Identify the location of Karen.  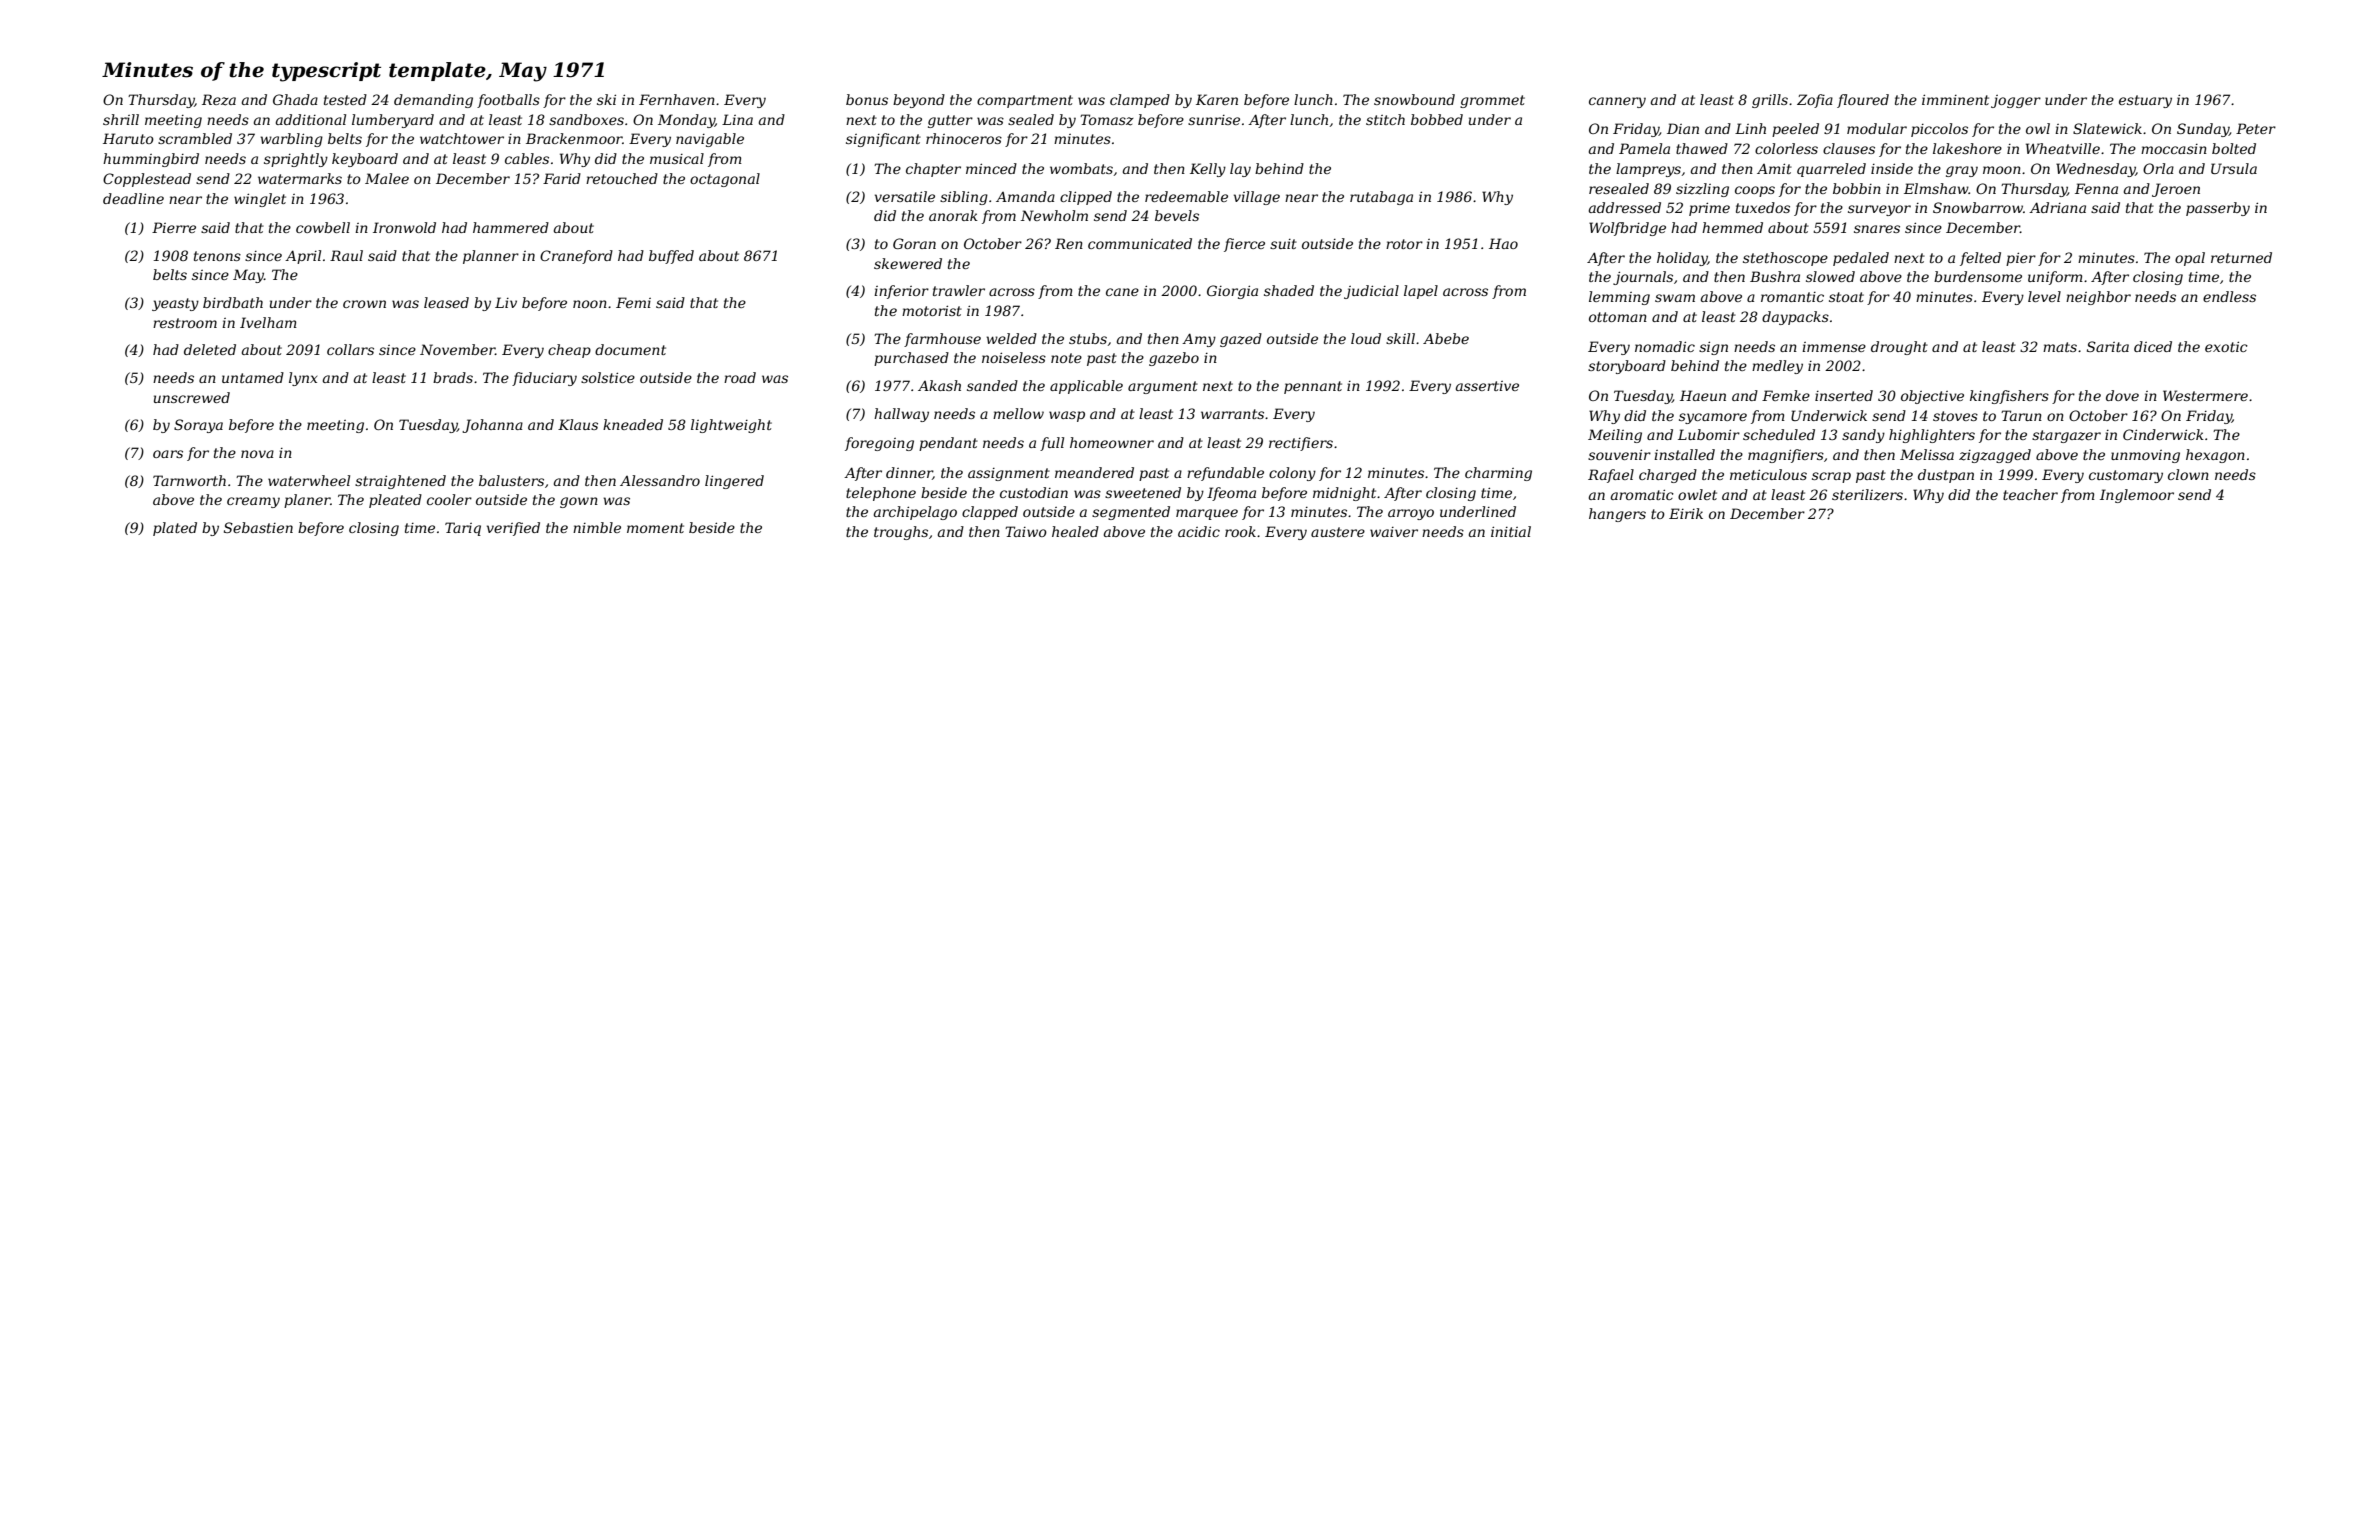
(1217, 99).
